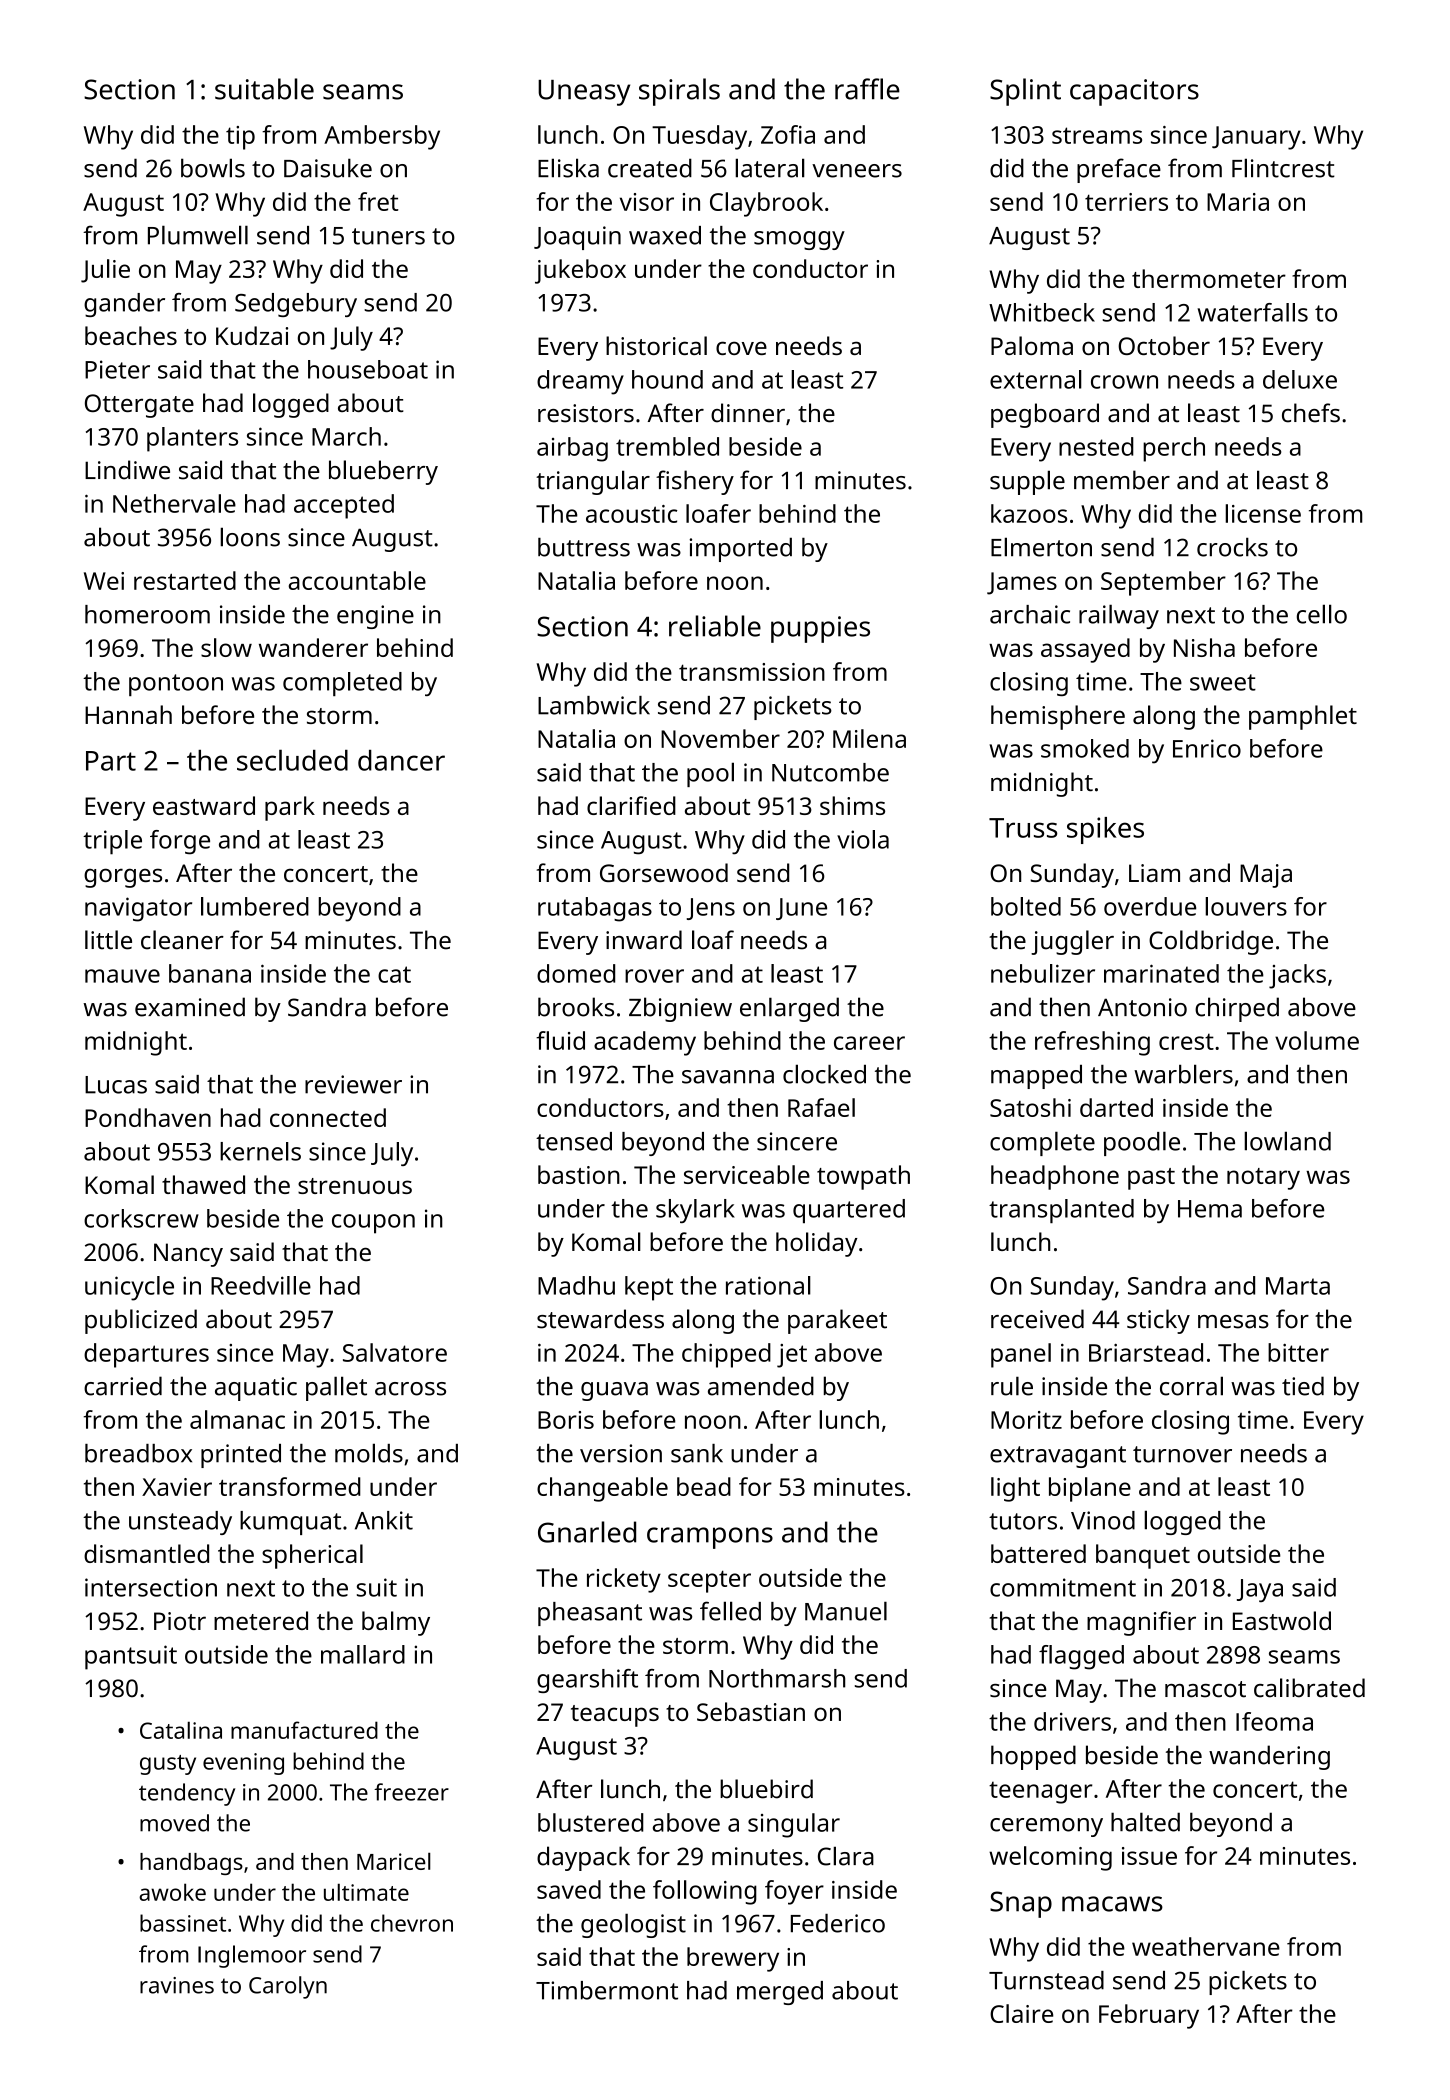 This screenshot has width=1450, height=2100. Describe the element at coordinates (382, 137) in the screenshot. I see `Ambersby` at that location.
